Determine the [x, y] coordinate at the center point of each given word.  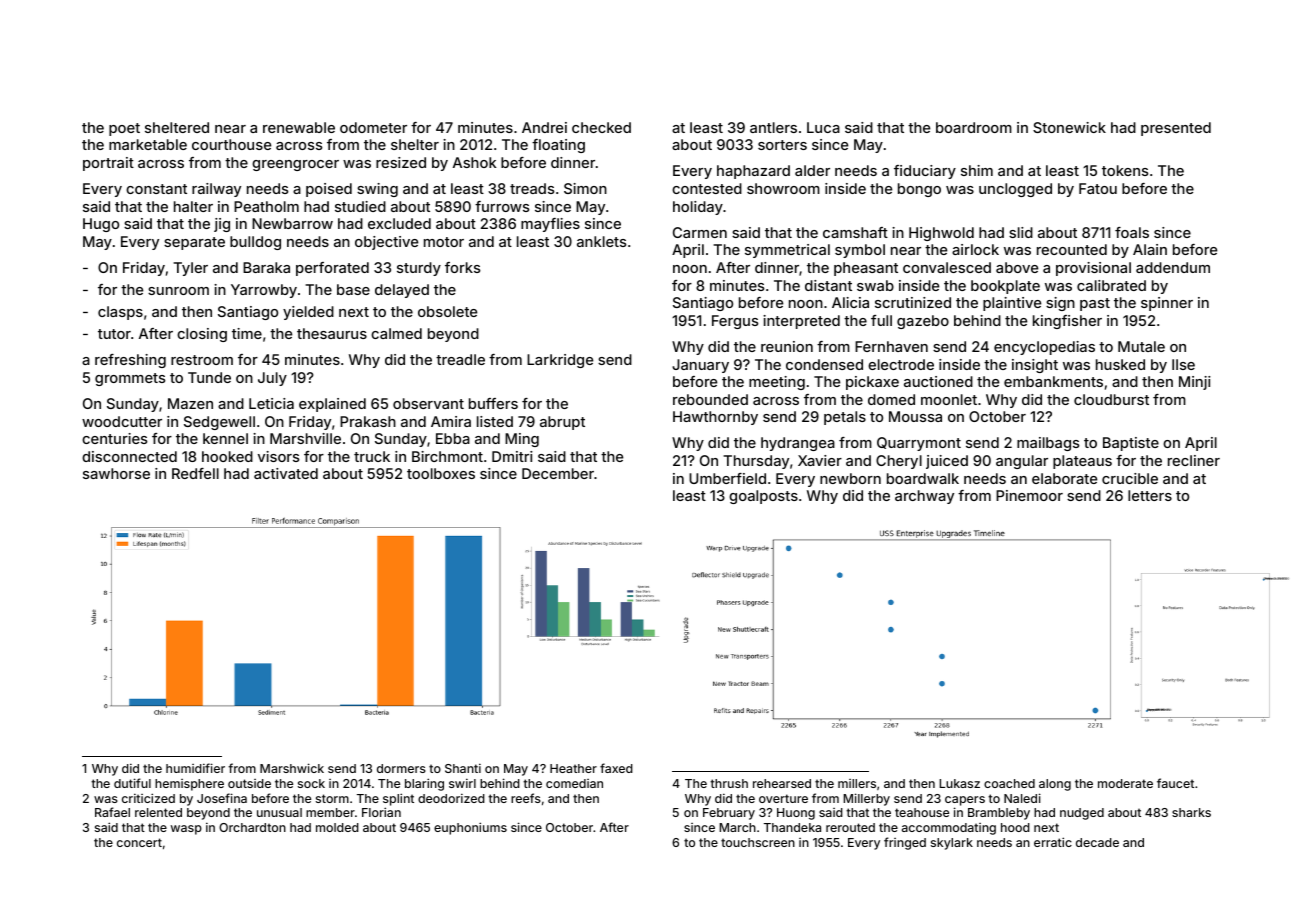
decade [1097, 842]
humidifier [195, 768]
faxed [616, 768]
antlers [773, 127]
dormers [401, 768]
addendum [1173, 267]
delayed [402, 291]
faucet [1175, 783]
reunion [787, 346]
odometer [373, 127]
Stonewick [1069, 127]
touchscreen [758, 842]
